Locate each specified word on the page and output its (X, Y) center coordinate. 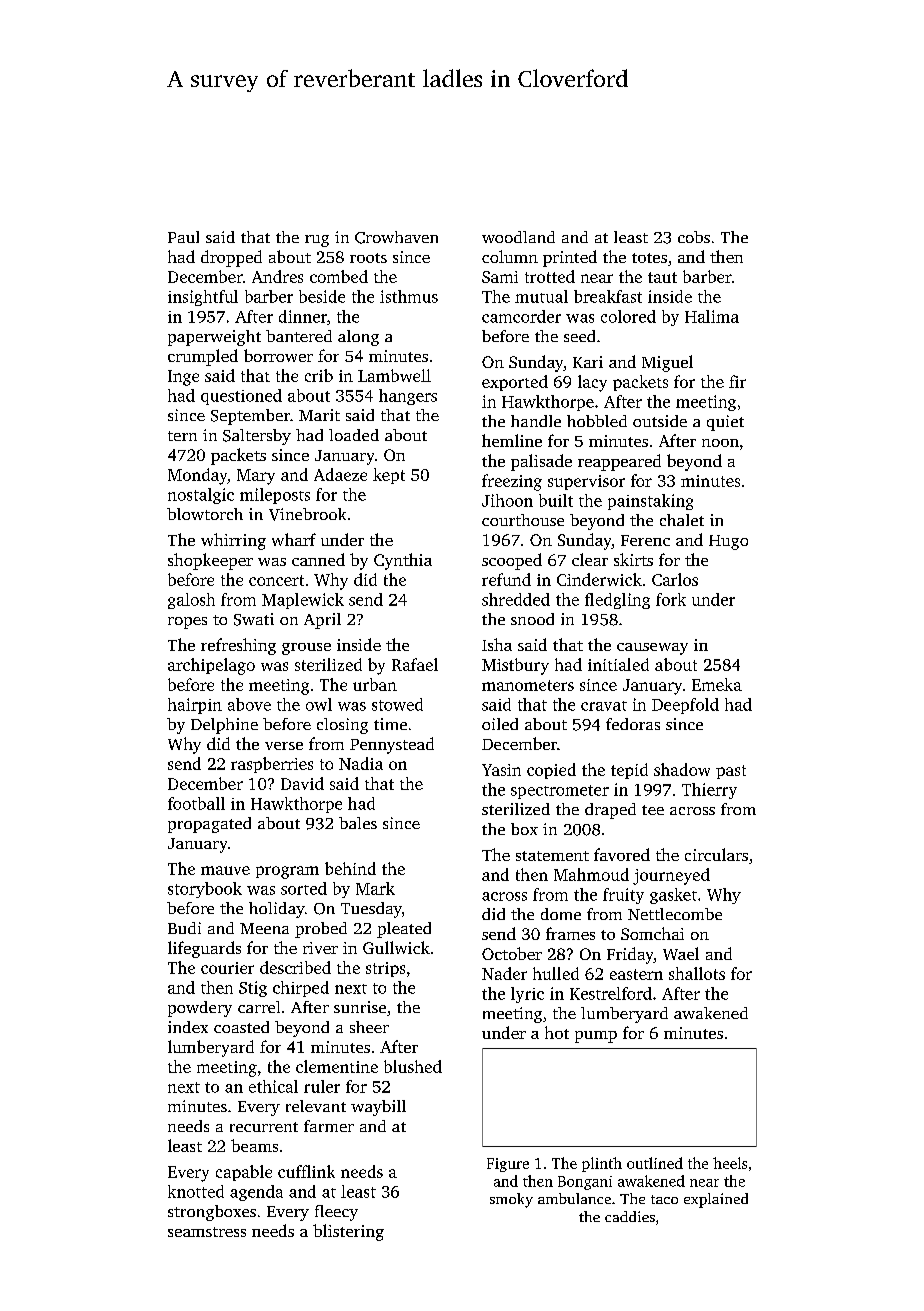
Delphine (224, 726)
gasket (673, 896)
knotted (196, 1191)
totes (649, 258)
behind (350, 868)
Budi (184, 928)
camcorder (521, 316)
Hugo (728, 542)
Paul (183, 237)
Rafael (415, 664)
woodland (518, 237)
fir (737, 381)
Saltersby (257, 437)
